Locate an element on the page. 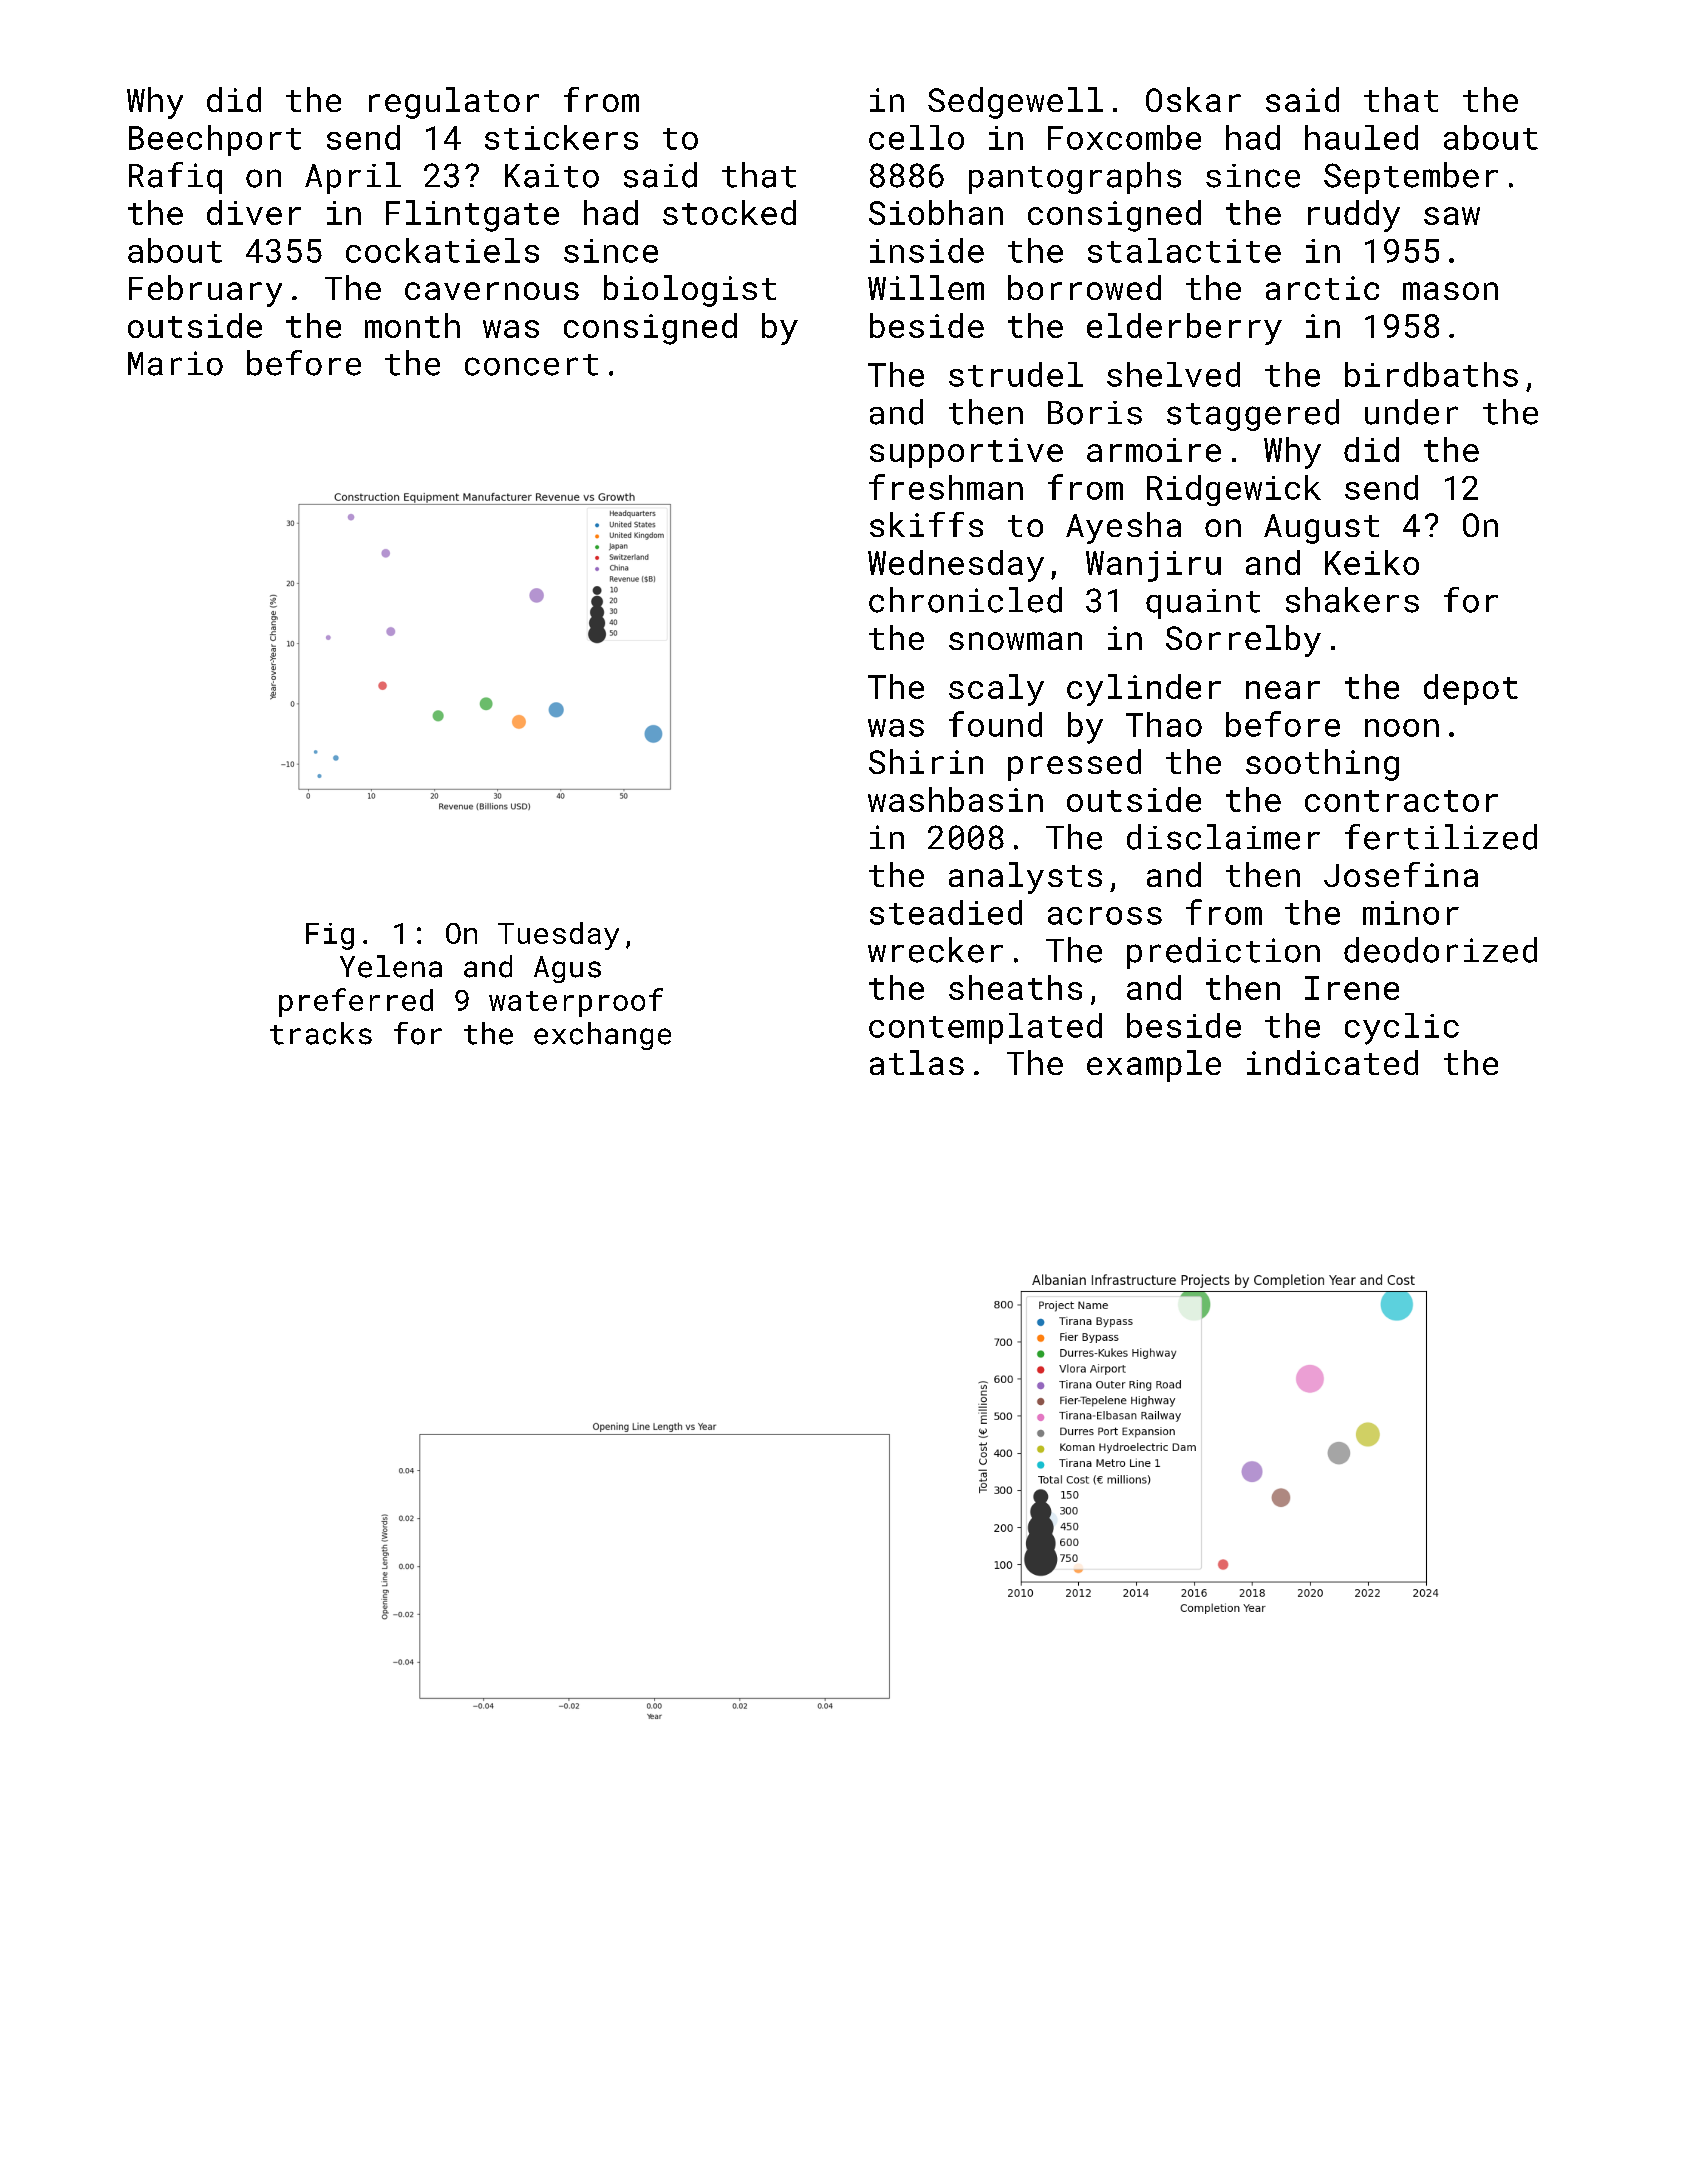 Image resolution: width=1683 pixels, height=2178 pixels. atlas is located at coordinates (917, 1062).
